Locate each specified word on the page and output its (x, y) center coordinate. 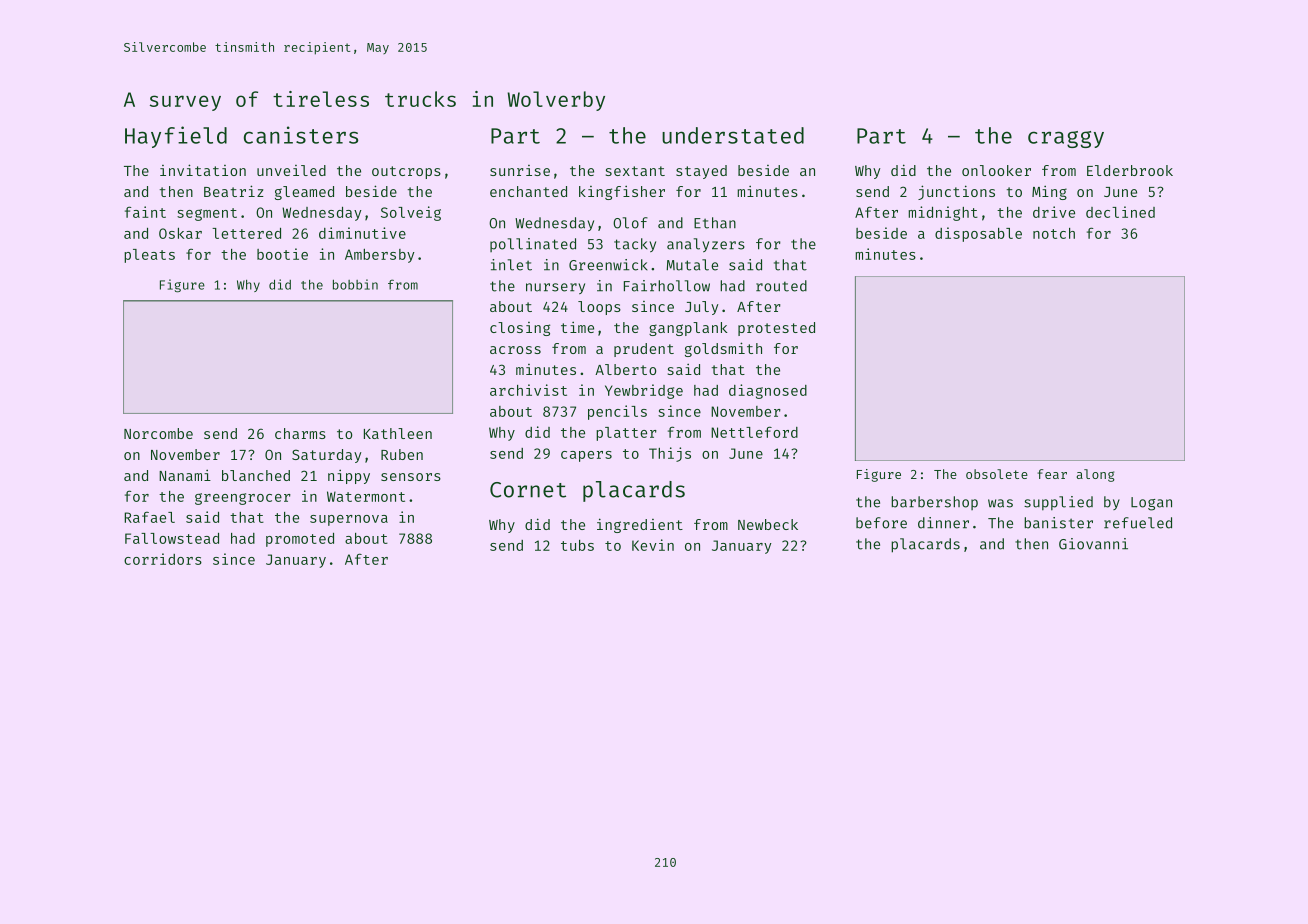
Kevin (653, 545)
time (577, 327)
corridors (163, 559)
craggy (1066, 139)
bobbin (355, 284)
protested (776, 329)
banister (1058, 523)
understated (733, 135)
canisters (301, 135)
